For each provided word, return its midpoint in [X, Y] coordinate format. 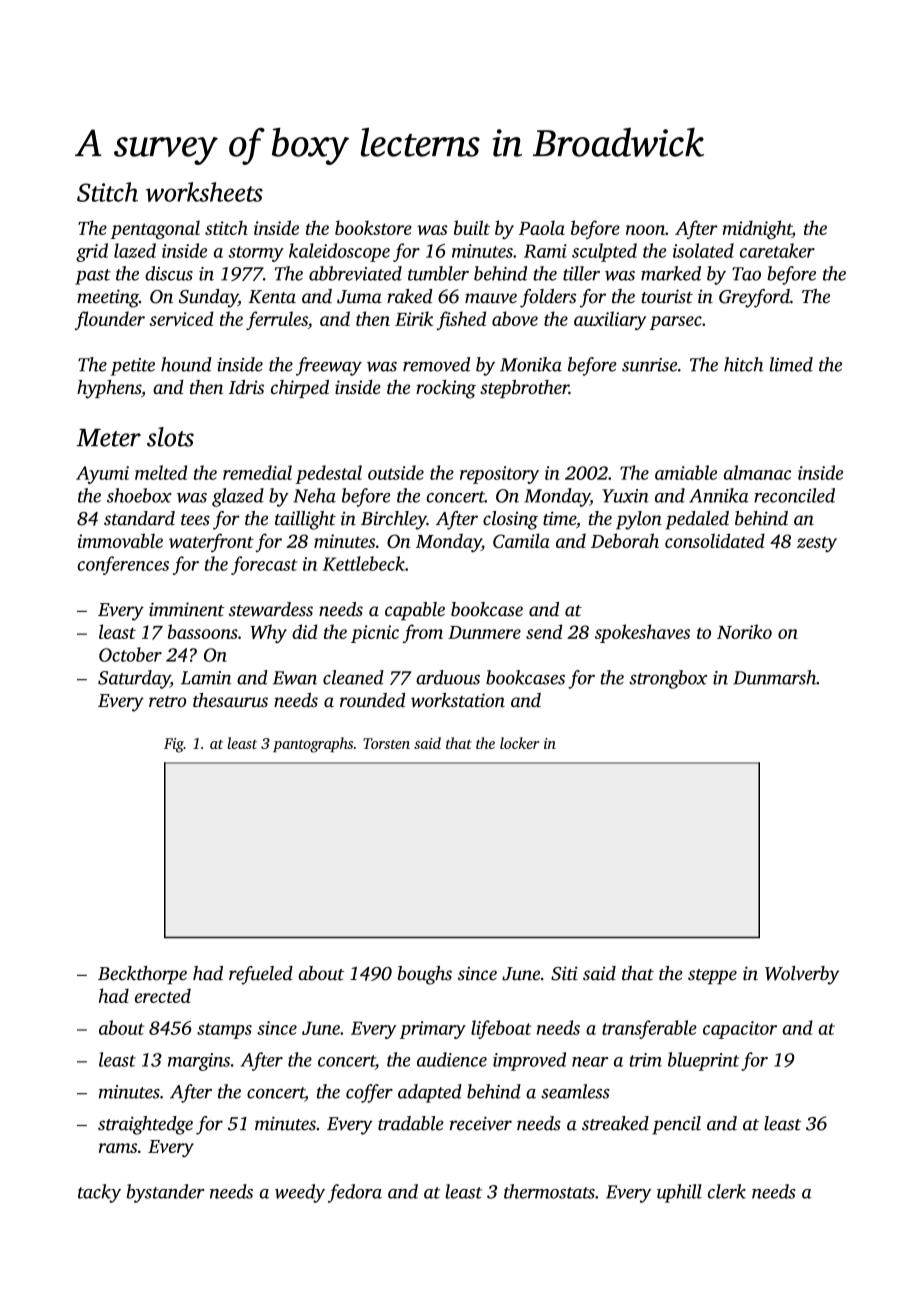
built [472, 227]
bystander [166, 1193]
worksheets [204, 192]
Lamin [206, 678]
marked [671, 273]
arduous [448, 677]
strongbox [668, 679]
